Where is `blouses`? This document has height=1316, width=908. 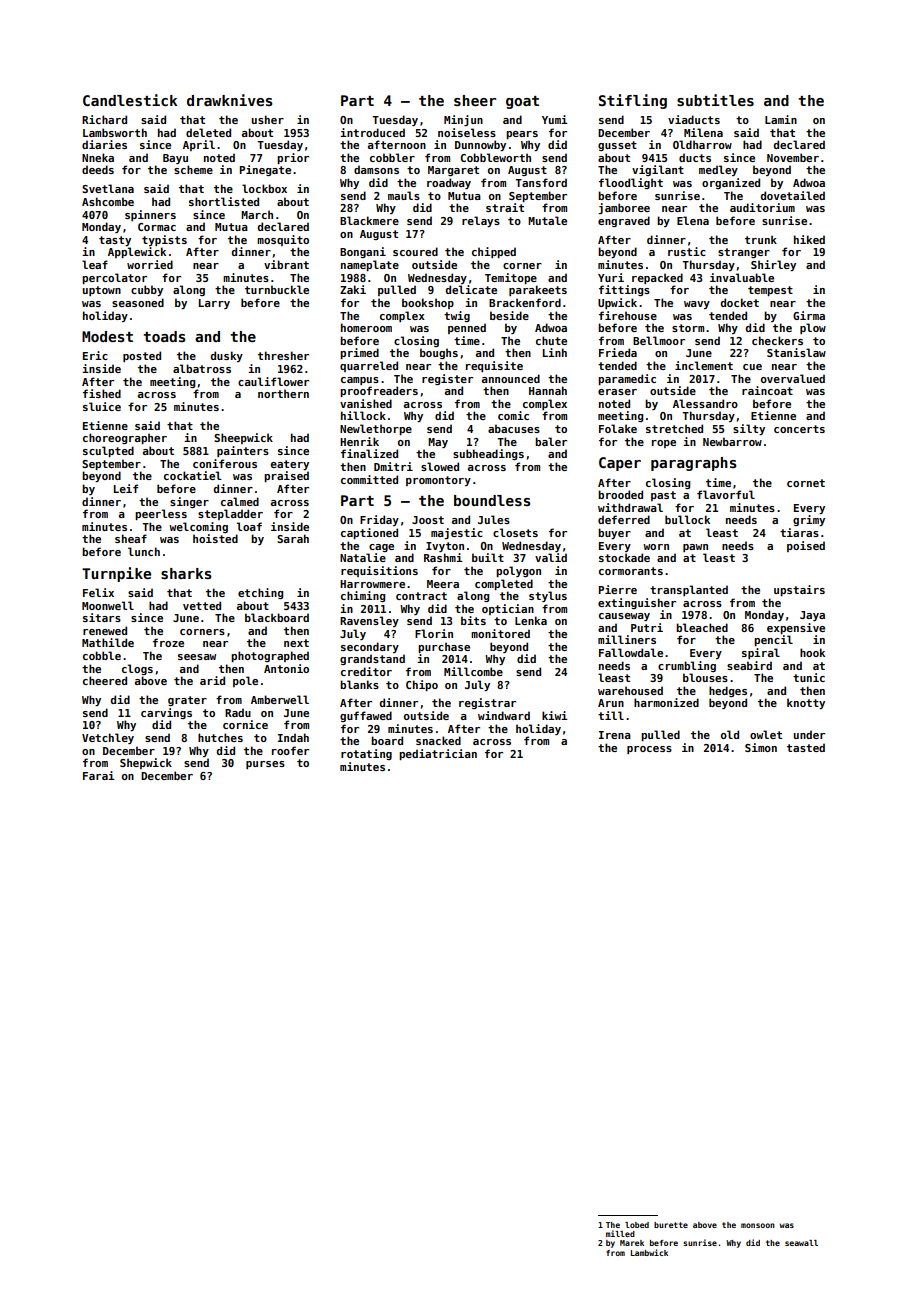 blouses is located at coordinates (705, 677).
